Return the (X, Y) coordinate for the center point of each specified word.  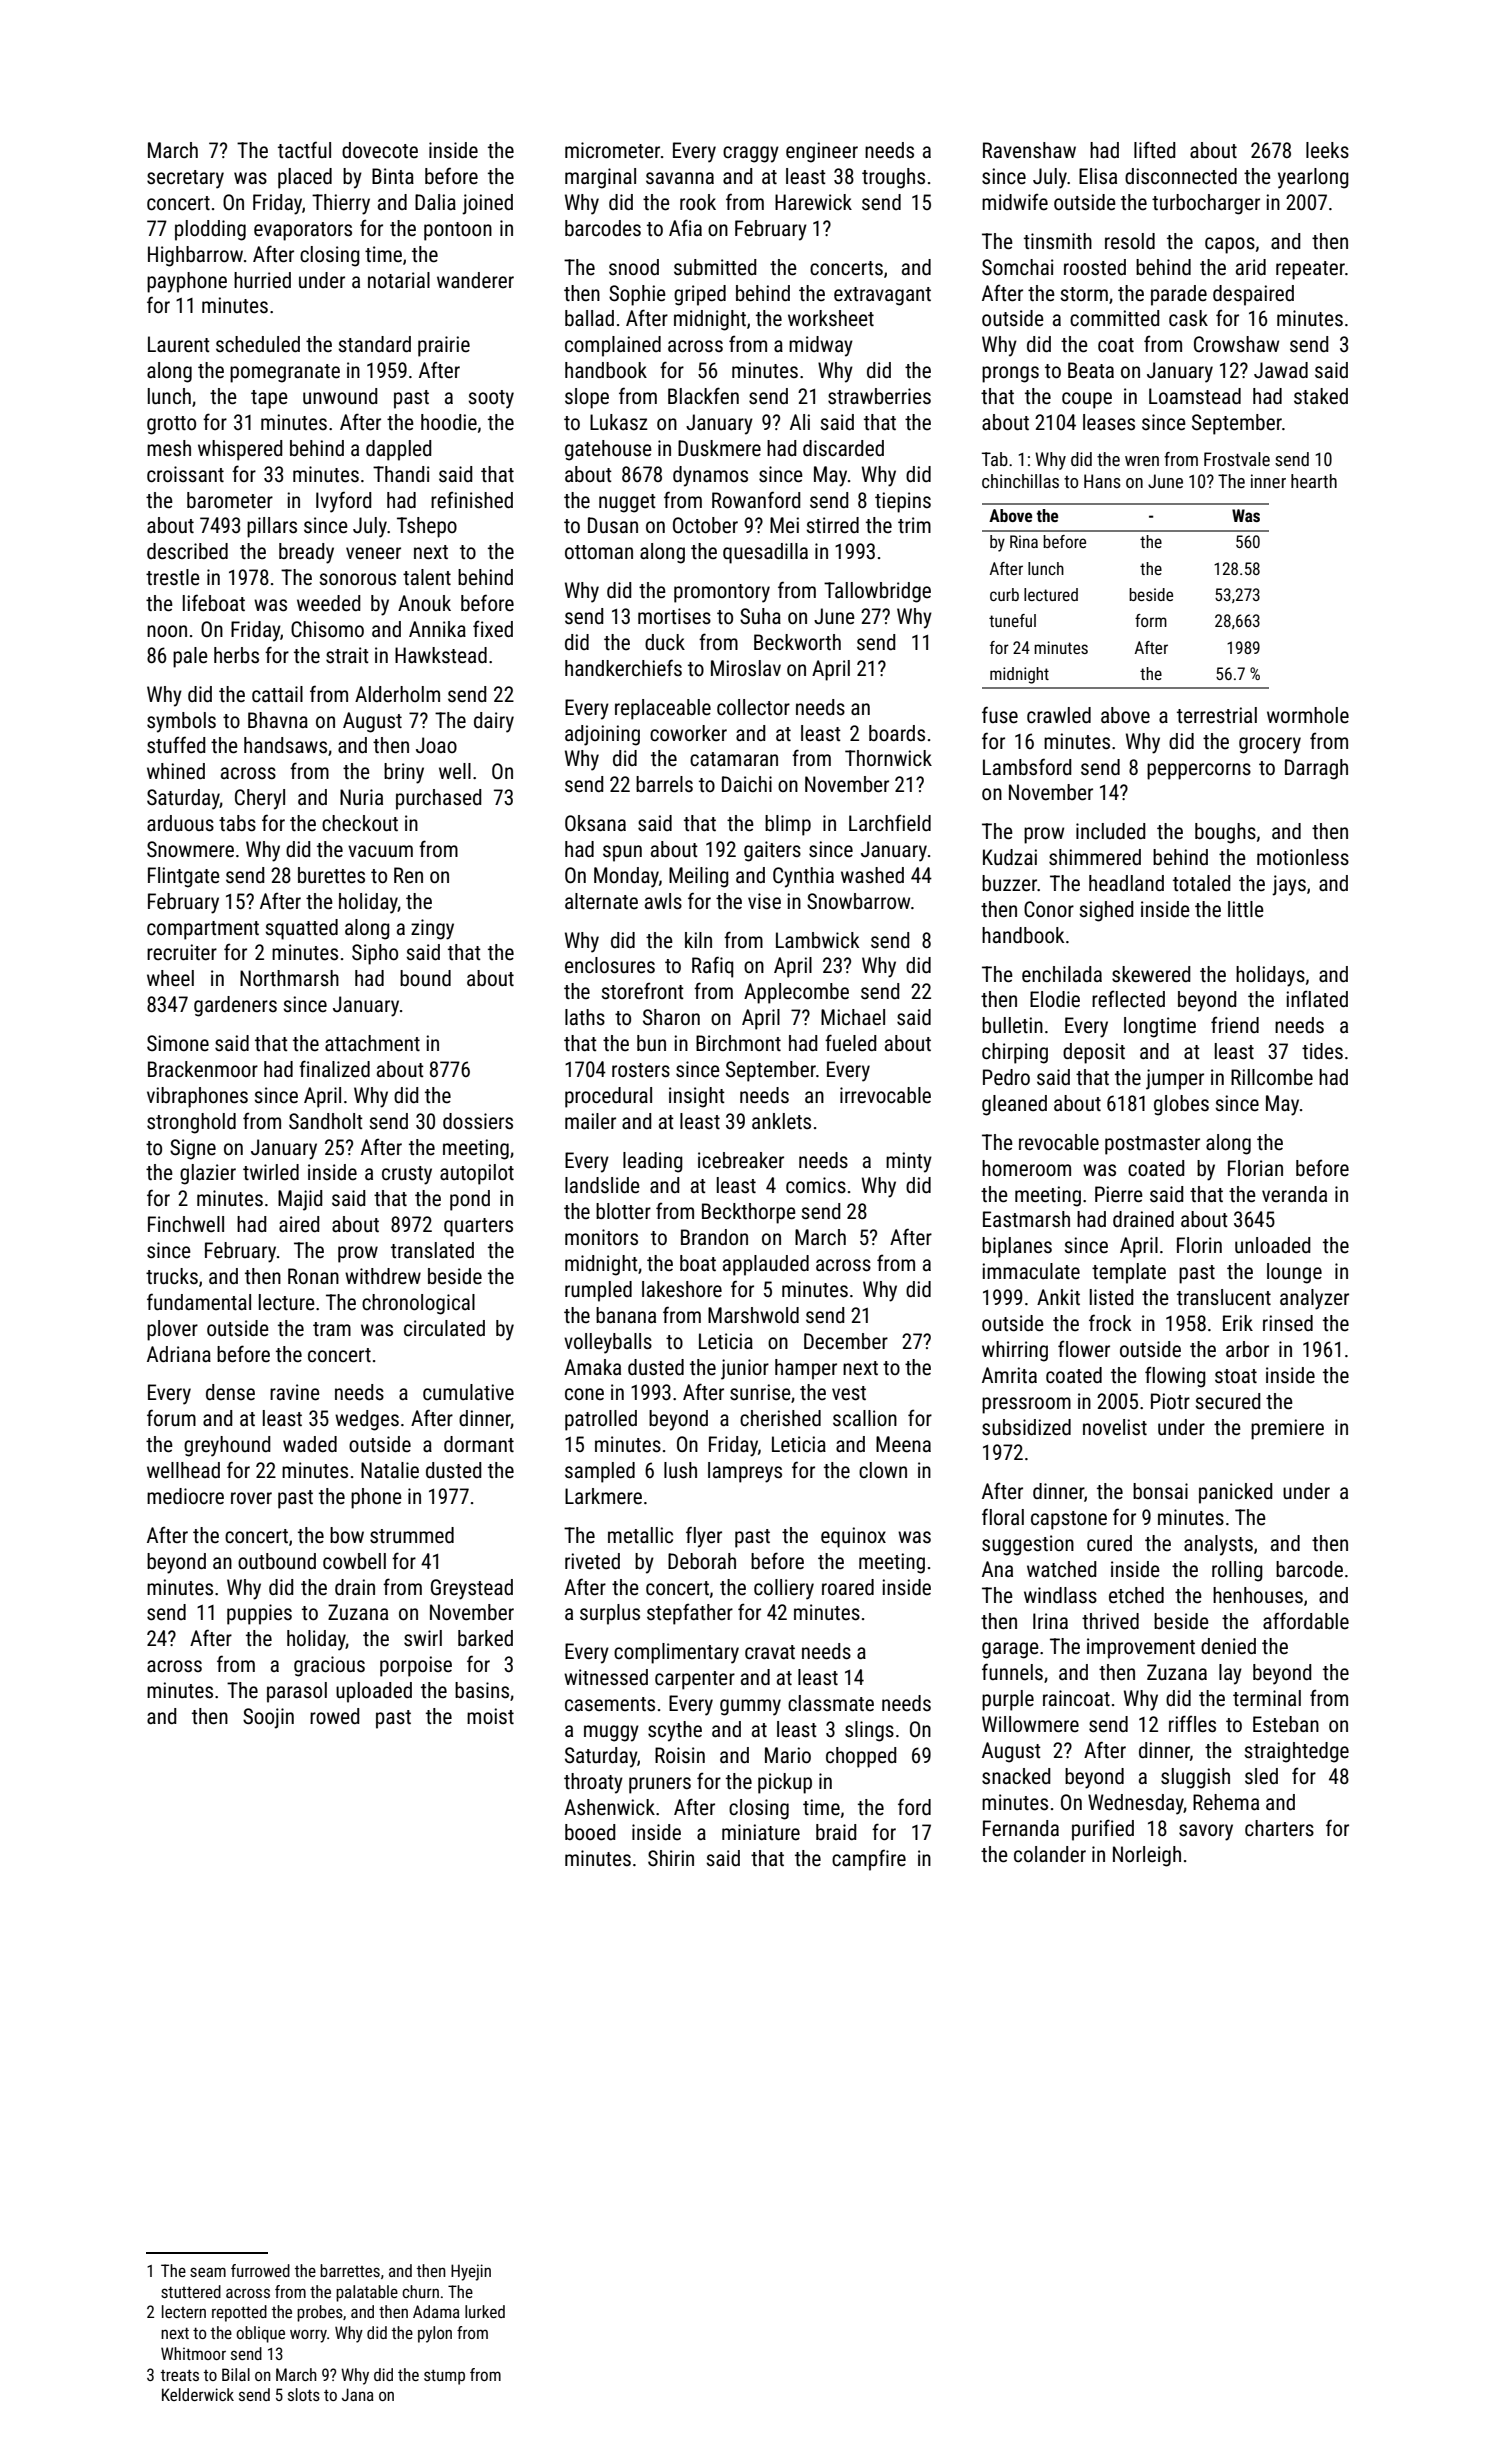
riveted (592, 1561)
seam (208, 2272)
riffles (1192, 1724)
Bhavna (278, 720)
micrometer (612, 150)
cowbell (354, 1561)
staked (1321, 396)
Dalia (435, 202)
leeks (1327, 150)
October (705, 525)
